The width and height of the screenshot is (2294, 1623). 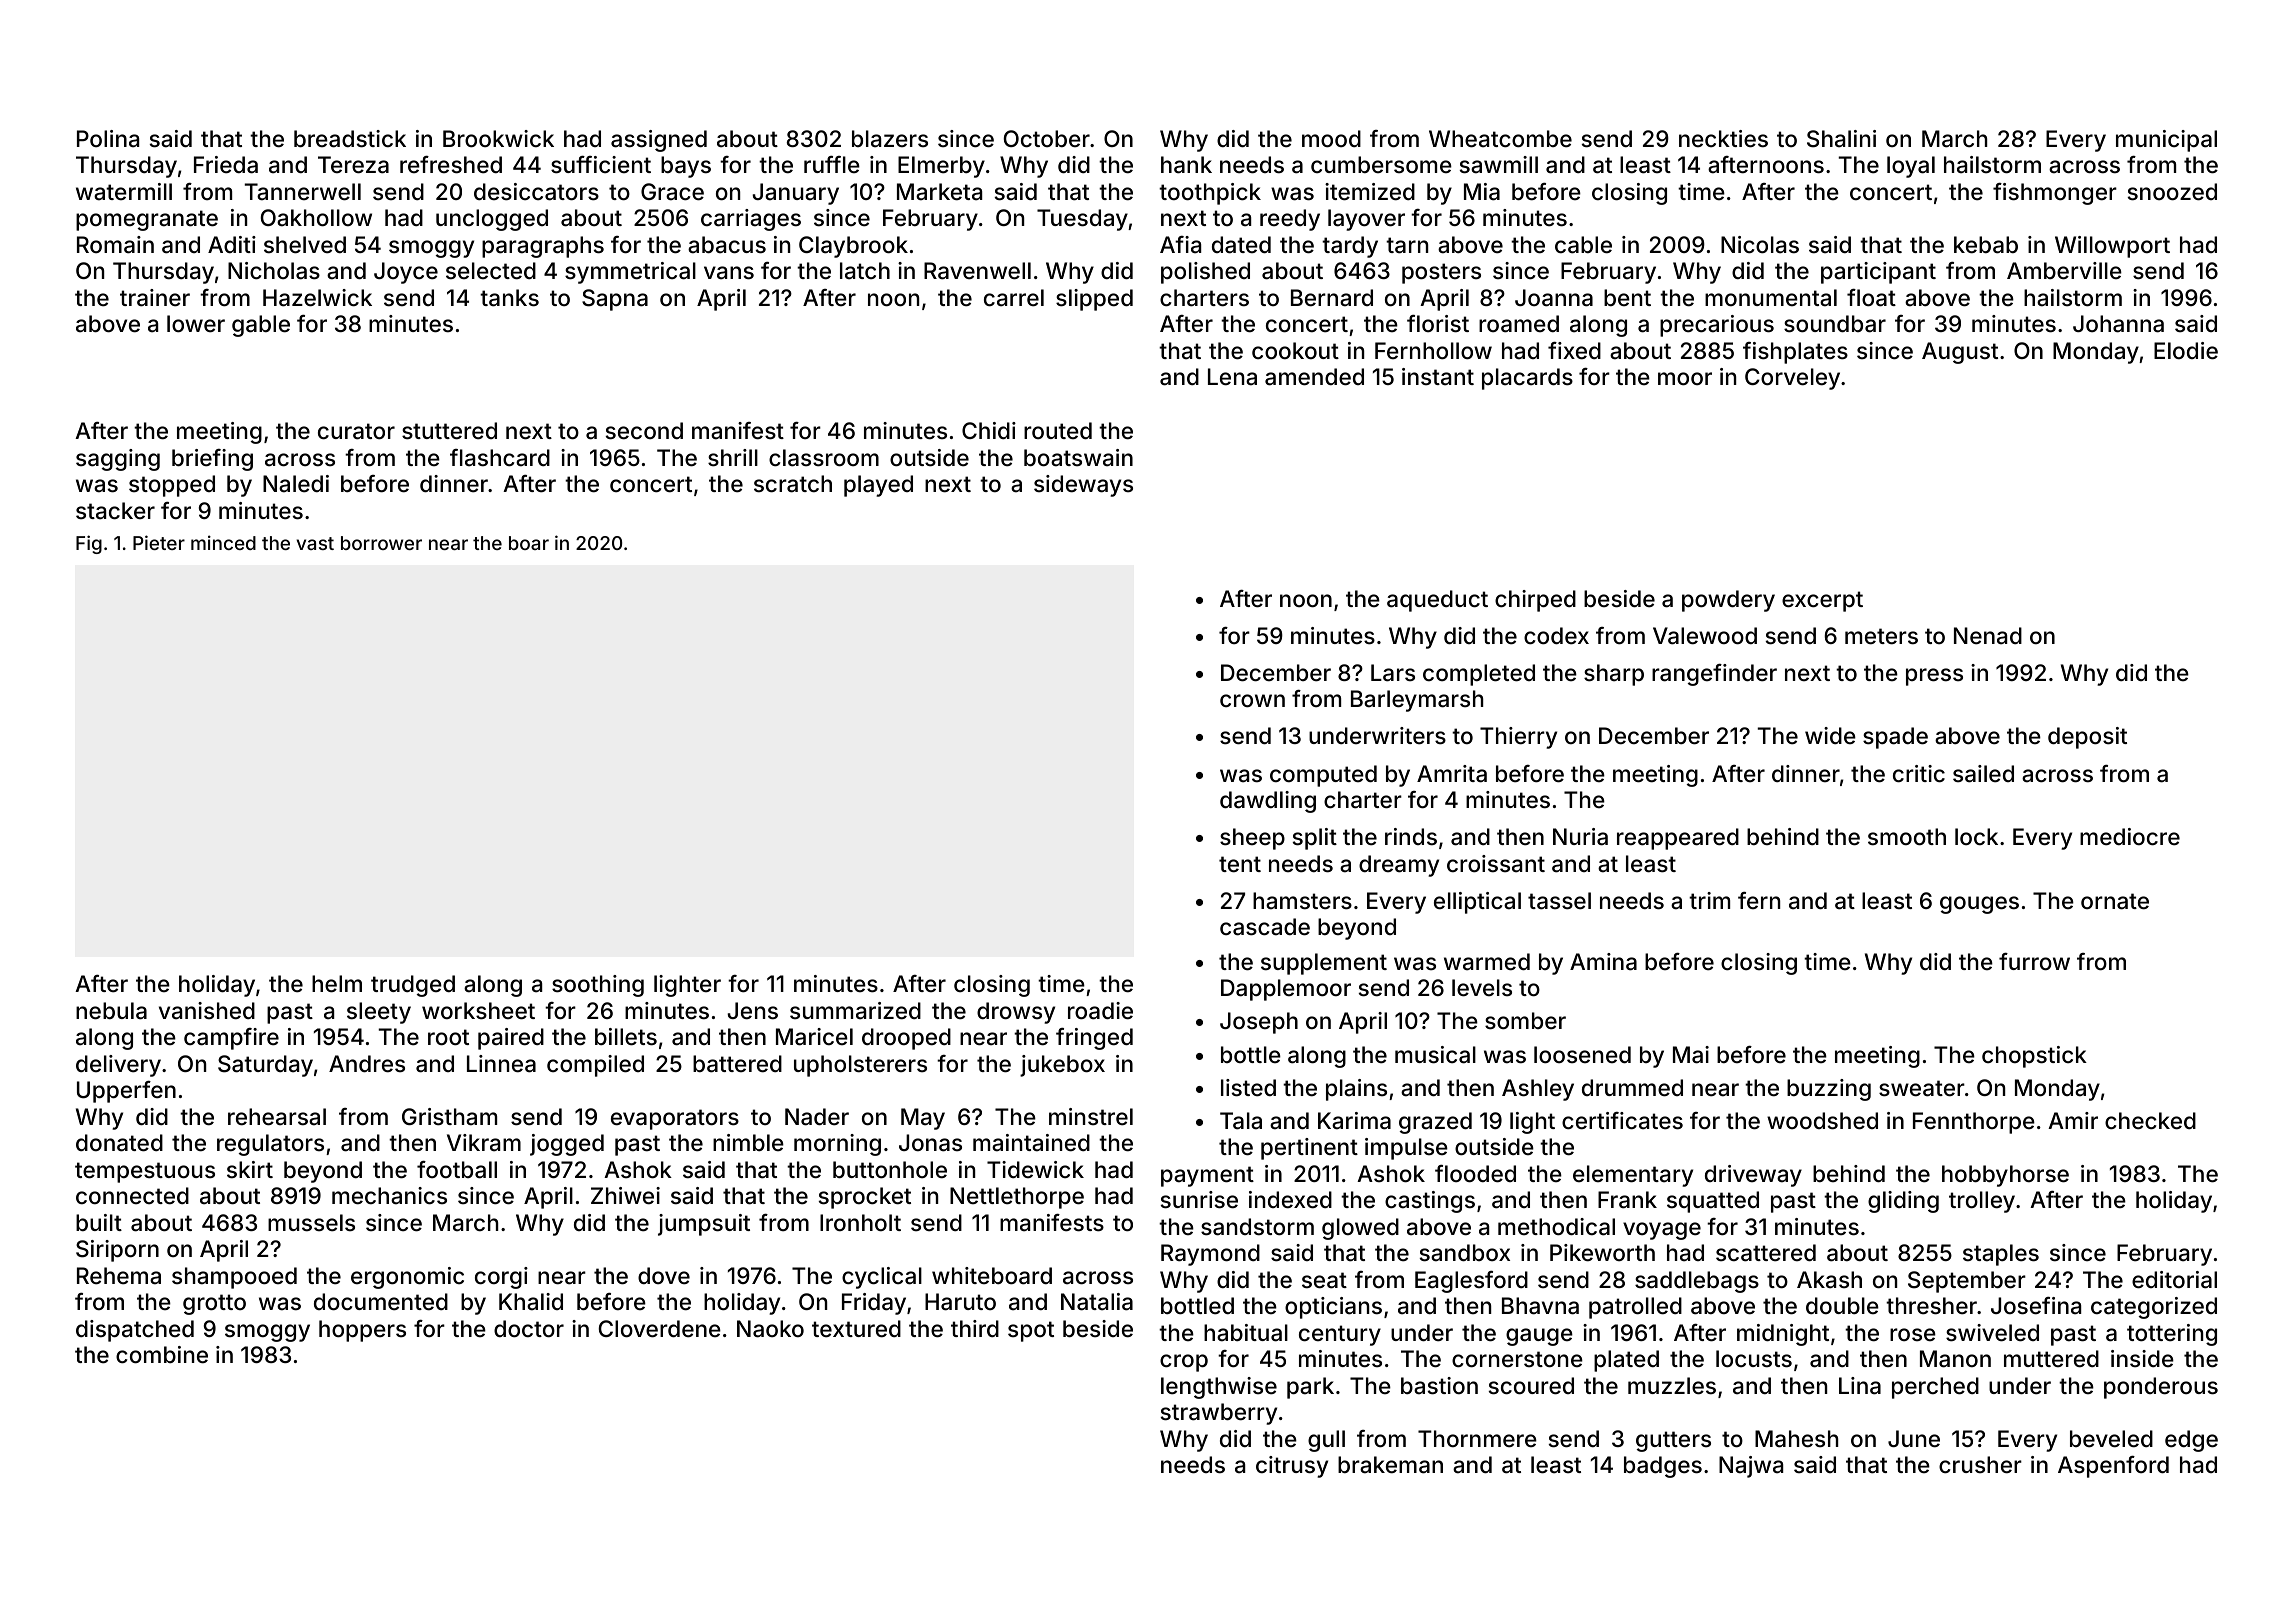 What do you see at coordinates (111, 1011) in the screenshot?
I see `nebula` at bounding box center [111, 1011].
